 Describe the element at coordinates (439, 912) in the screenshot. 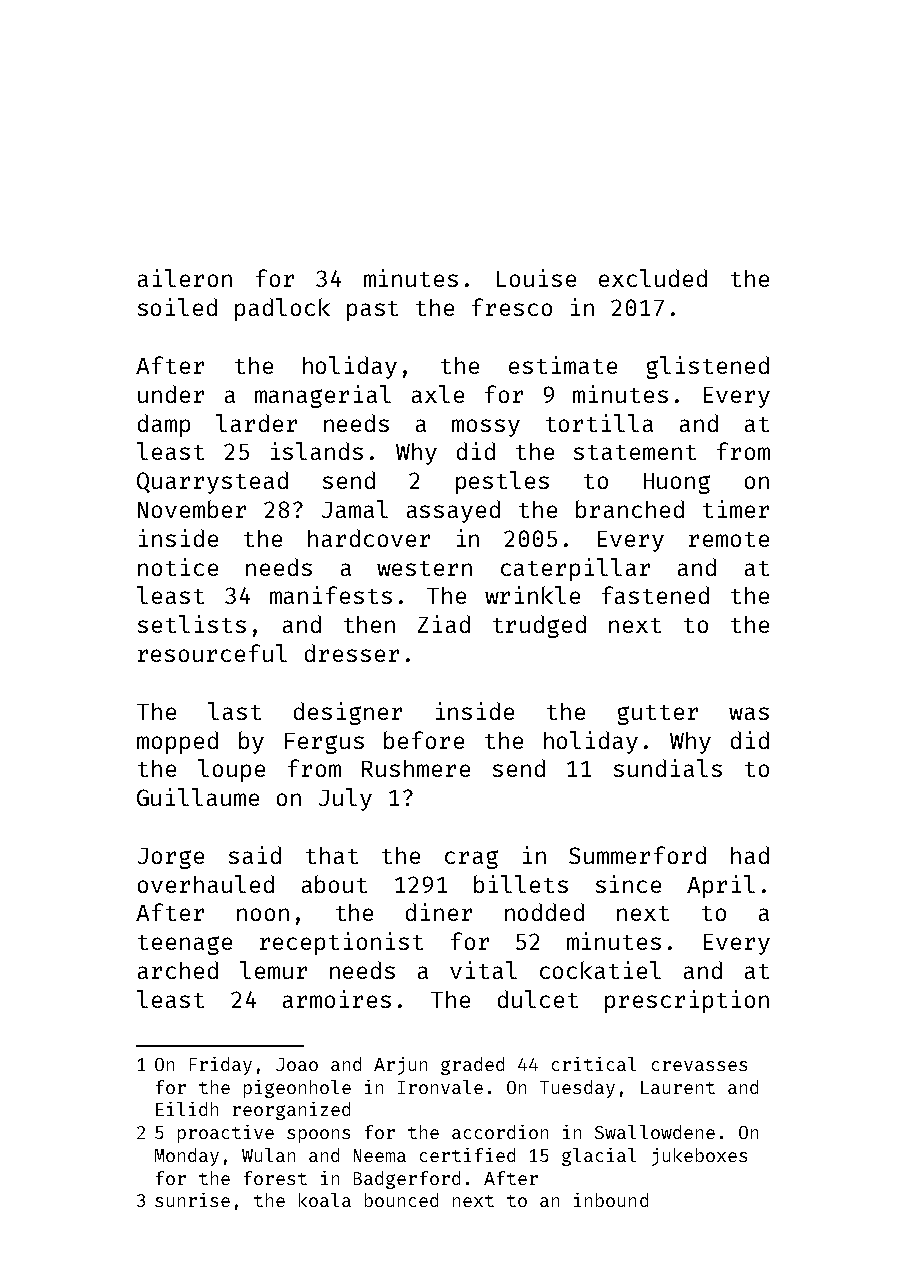

I see `diner` at that location.
